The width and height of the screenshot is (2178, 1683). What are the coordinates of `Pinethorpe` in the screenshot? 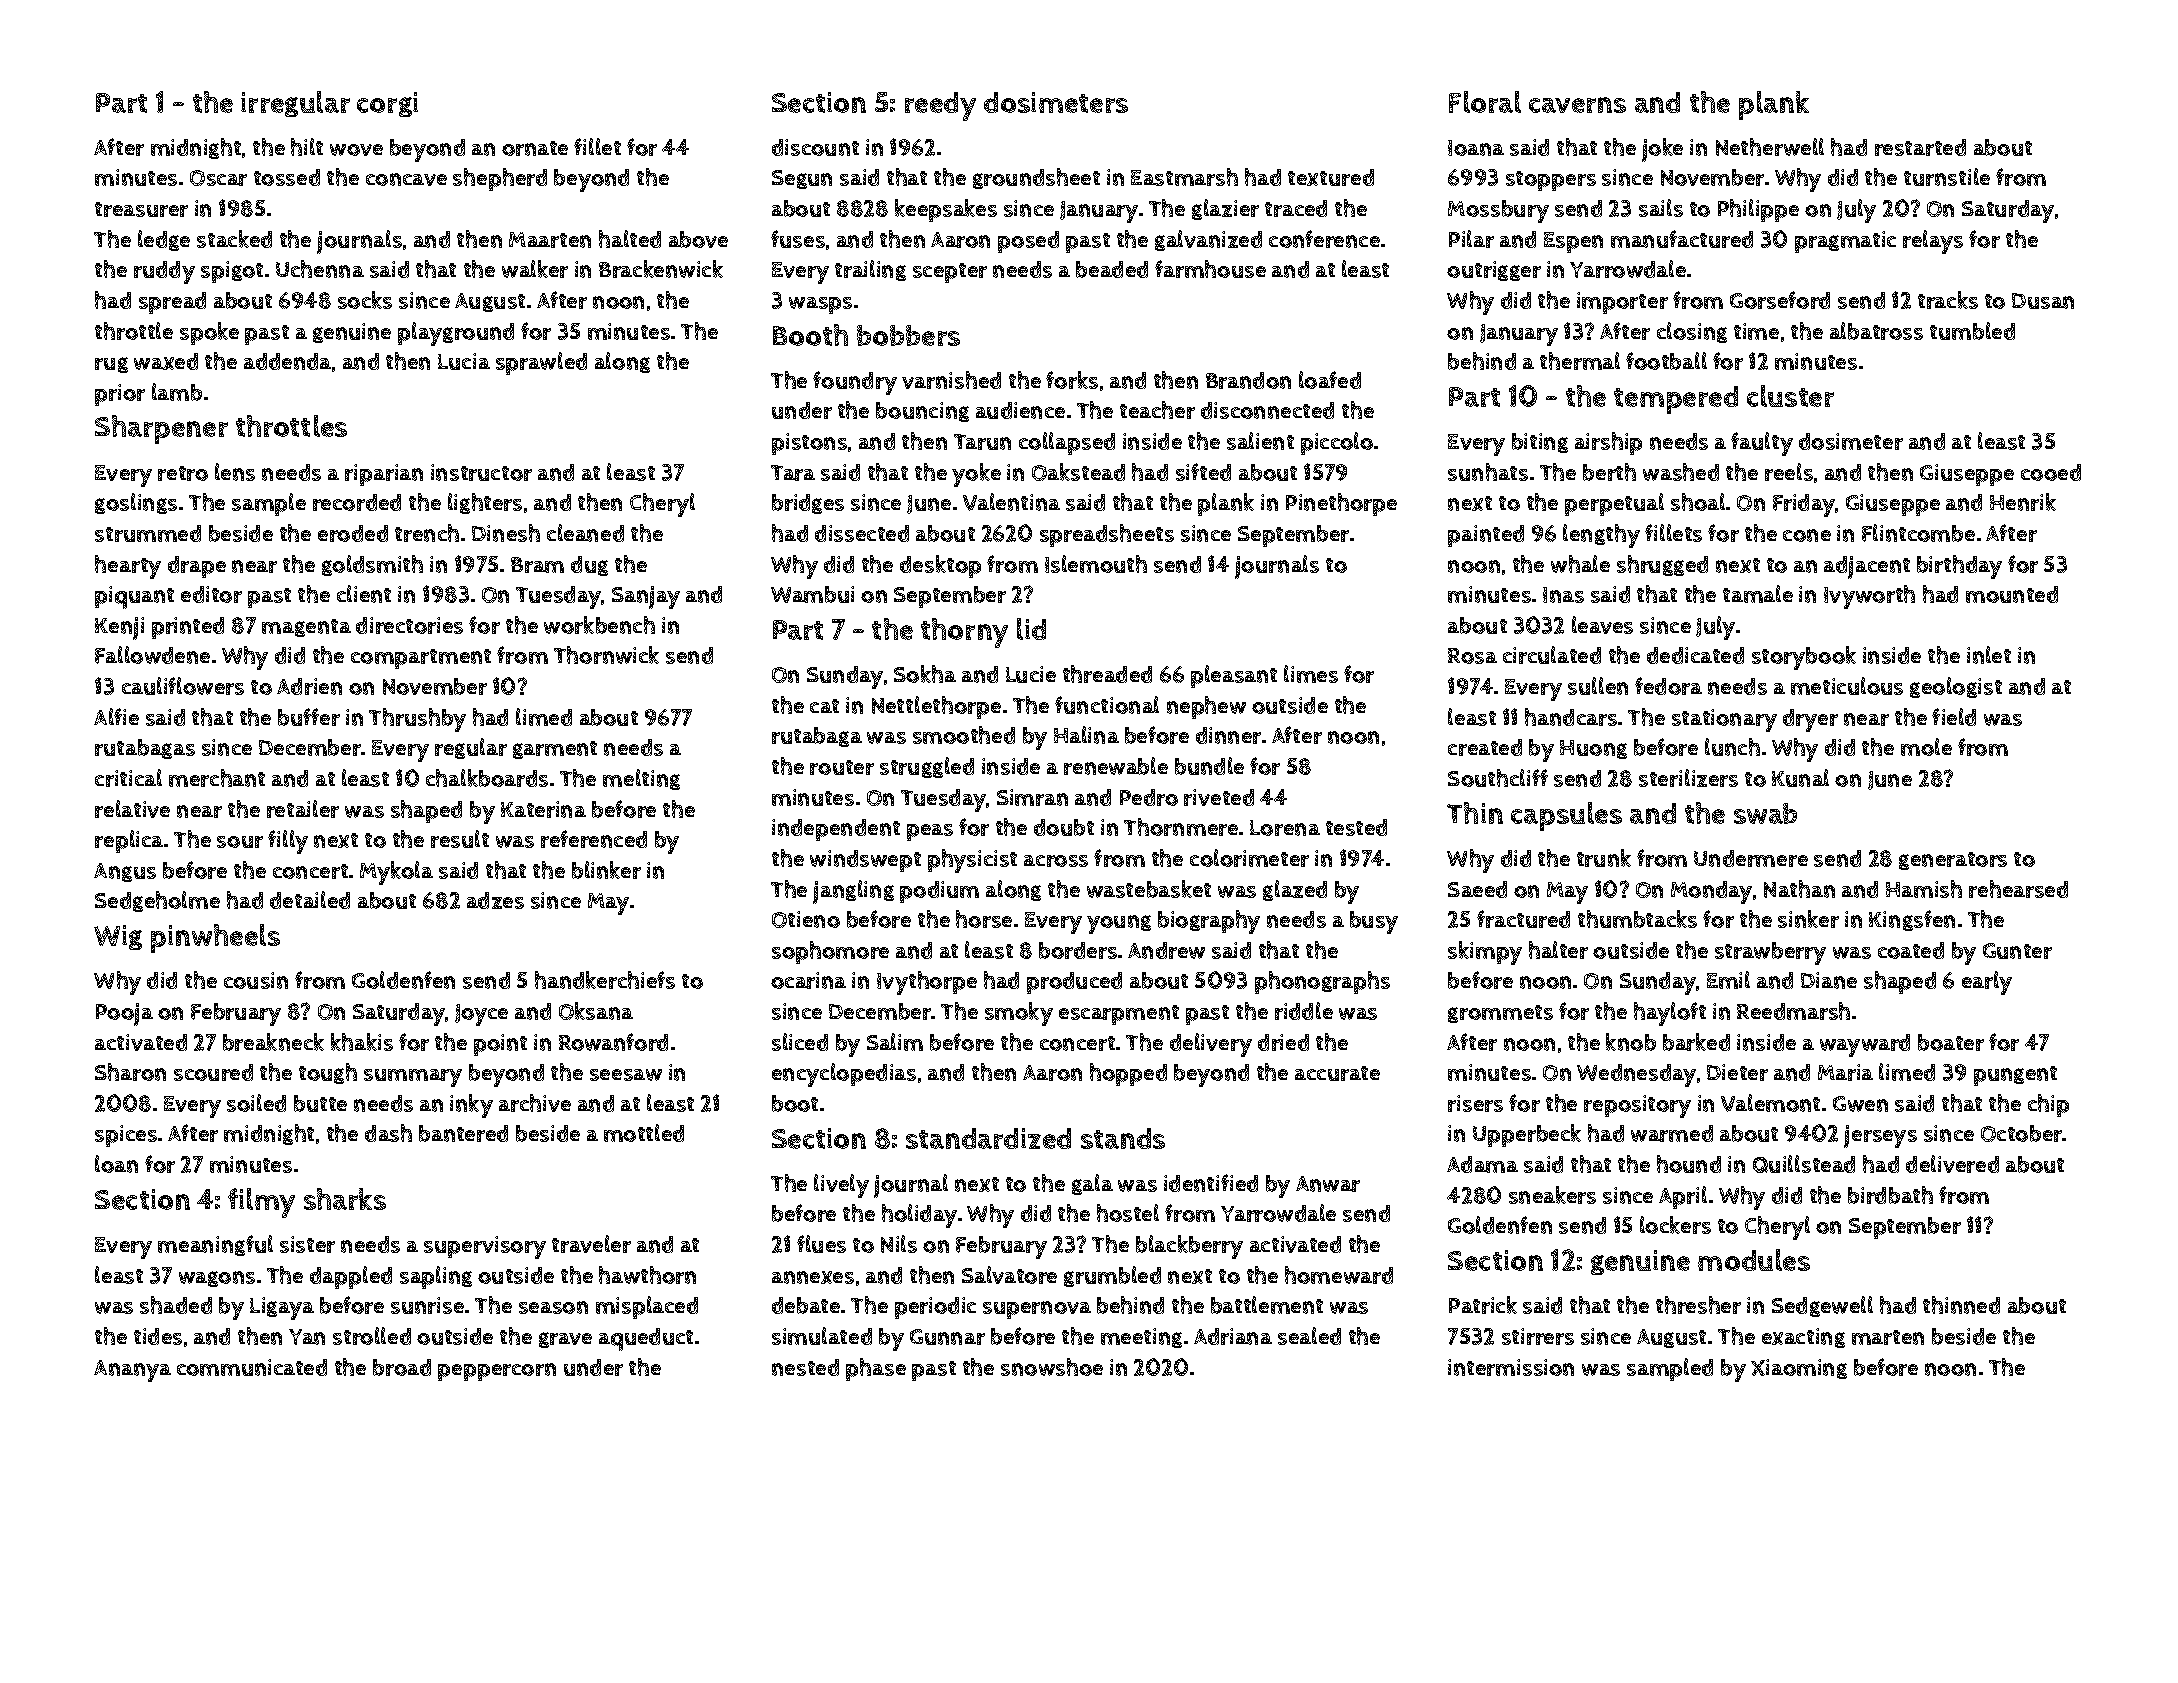 It's located at (1341, 504).
